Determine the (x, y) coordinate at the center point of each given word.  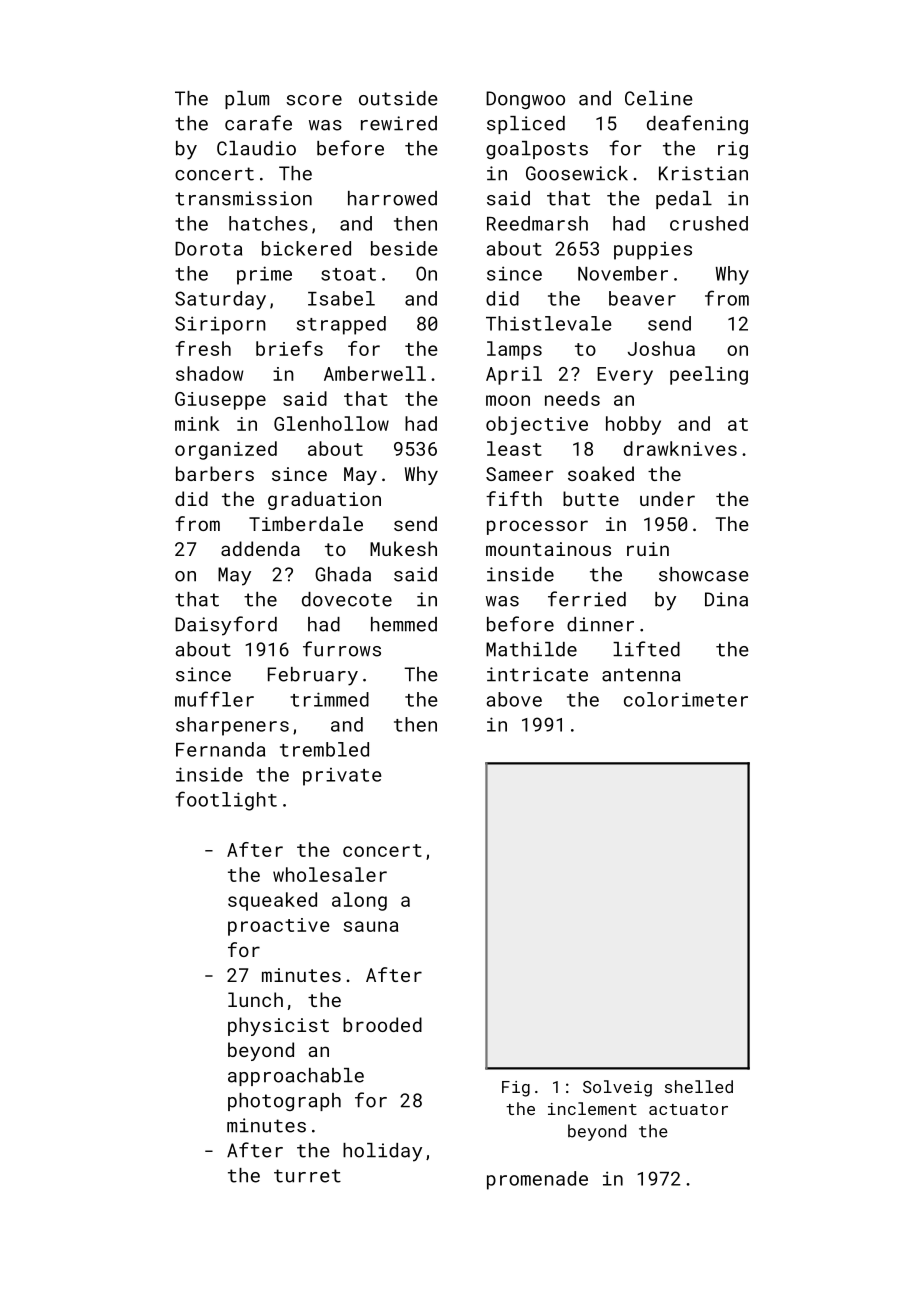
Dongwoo (525, 100)
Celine (659, 98)
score (314, 100)
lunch (255, 999)
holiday (382, 1152)
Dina (726, 599)
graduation (324, 500)
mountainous (548, 549)
